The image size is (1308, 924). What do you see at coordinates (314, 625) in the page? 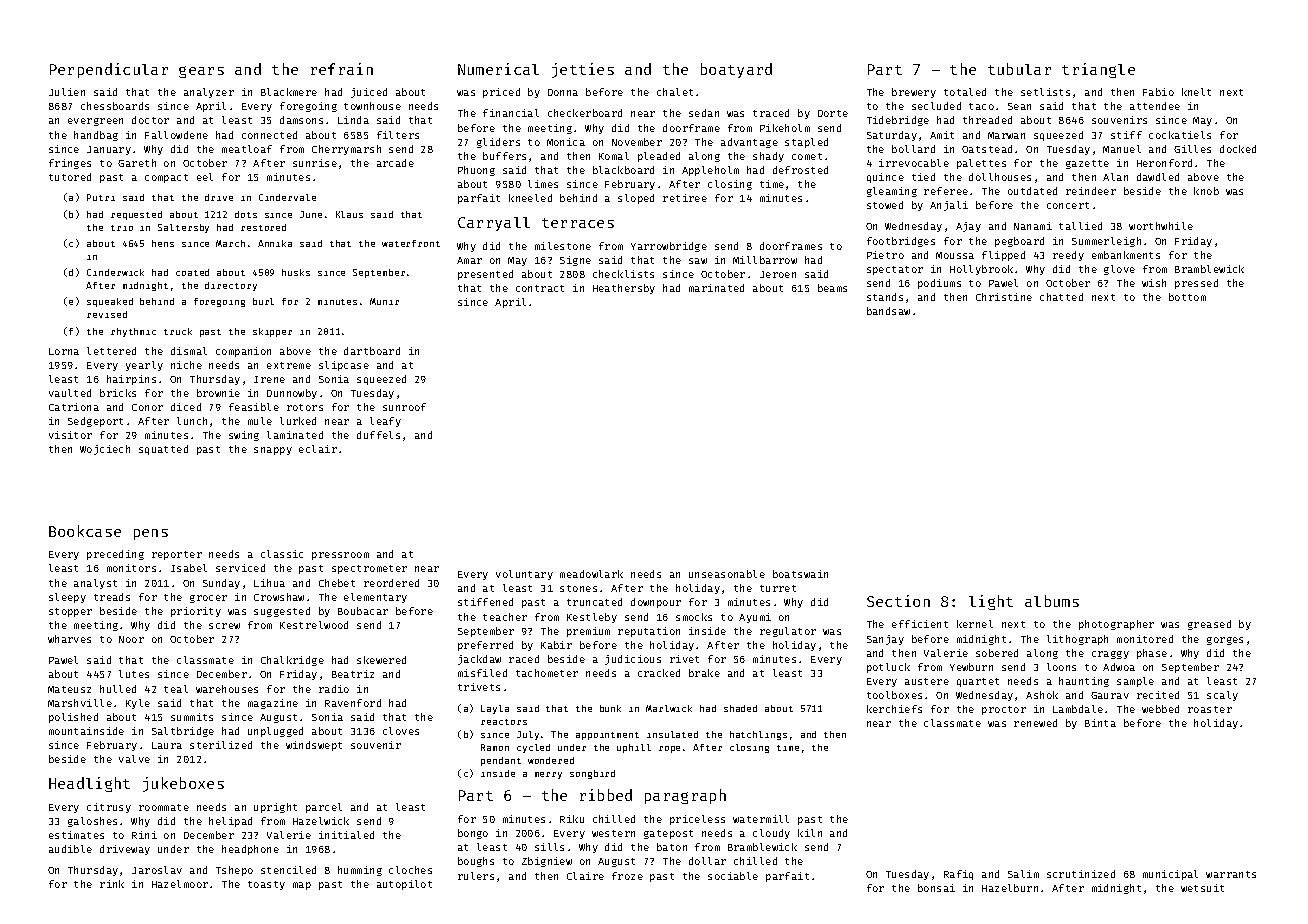
I see `Kestrelwood` at bounding box center [314, 625].
